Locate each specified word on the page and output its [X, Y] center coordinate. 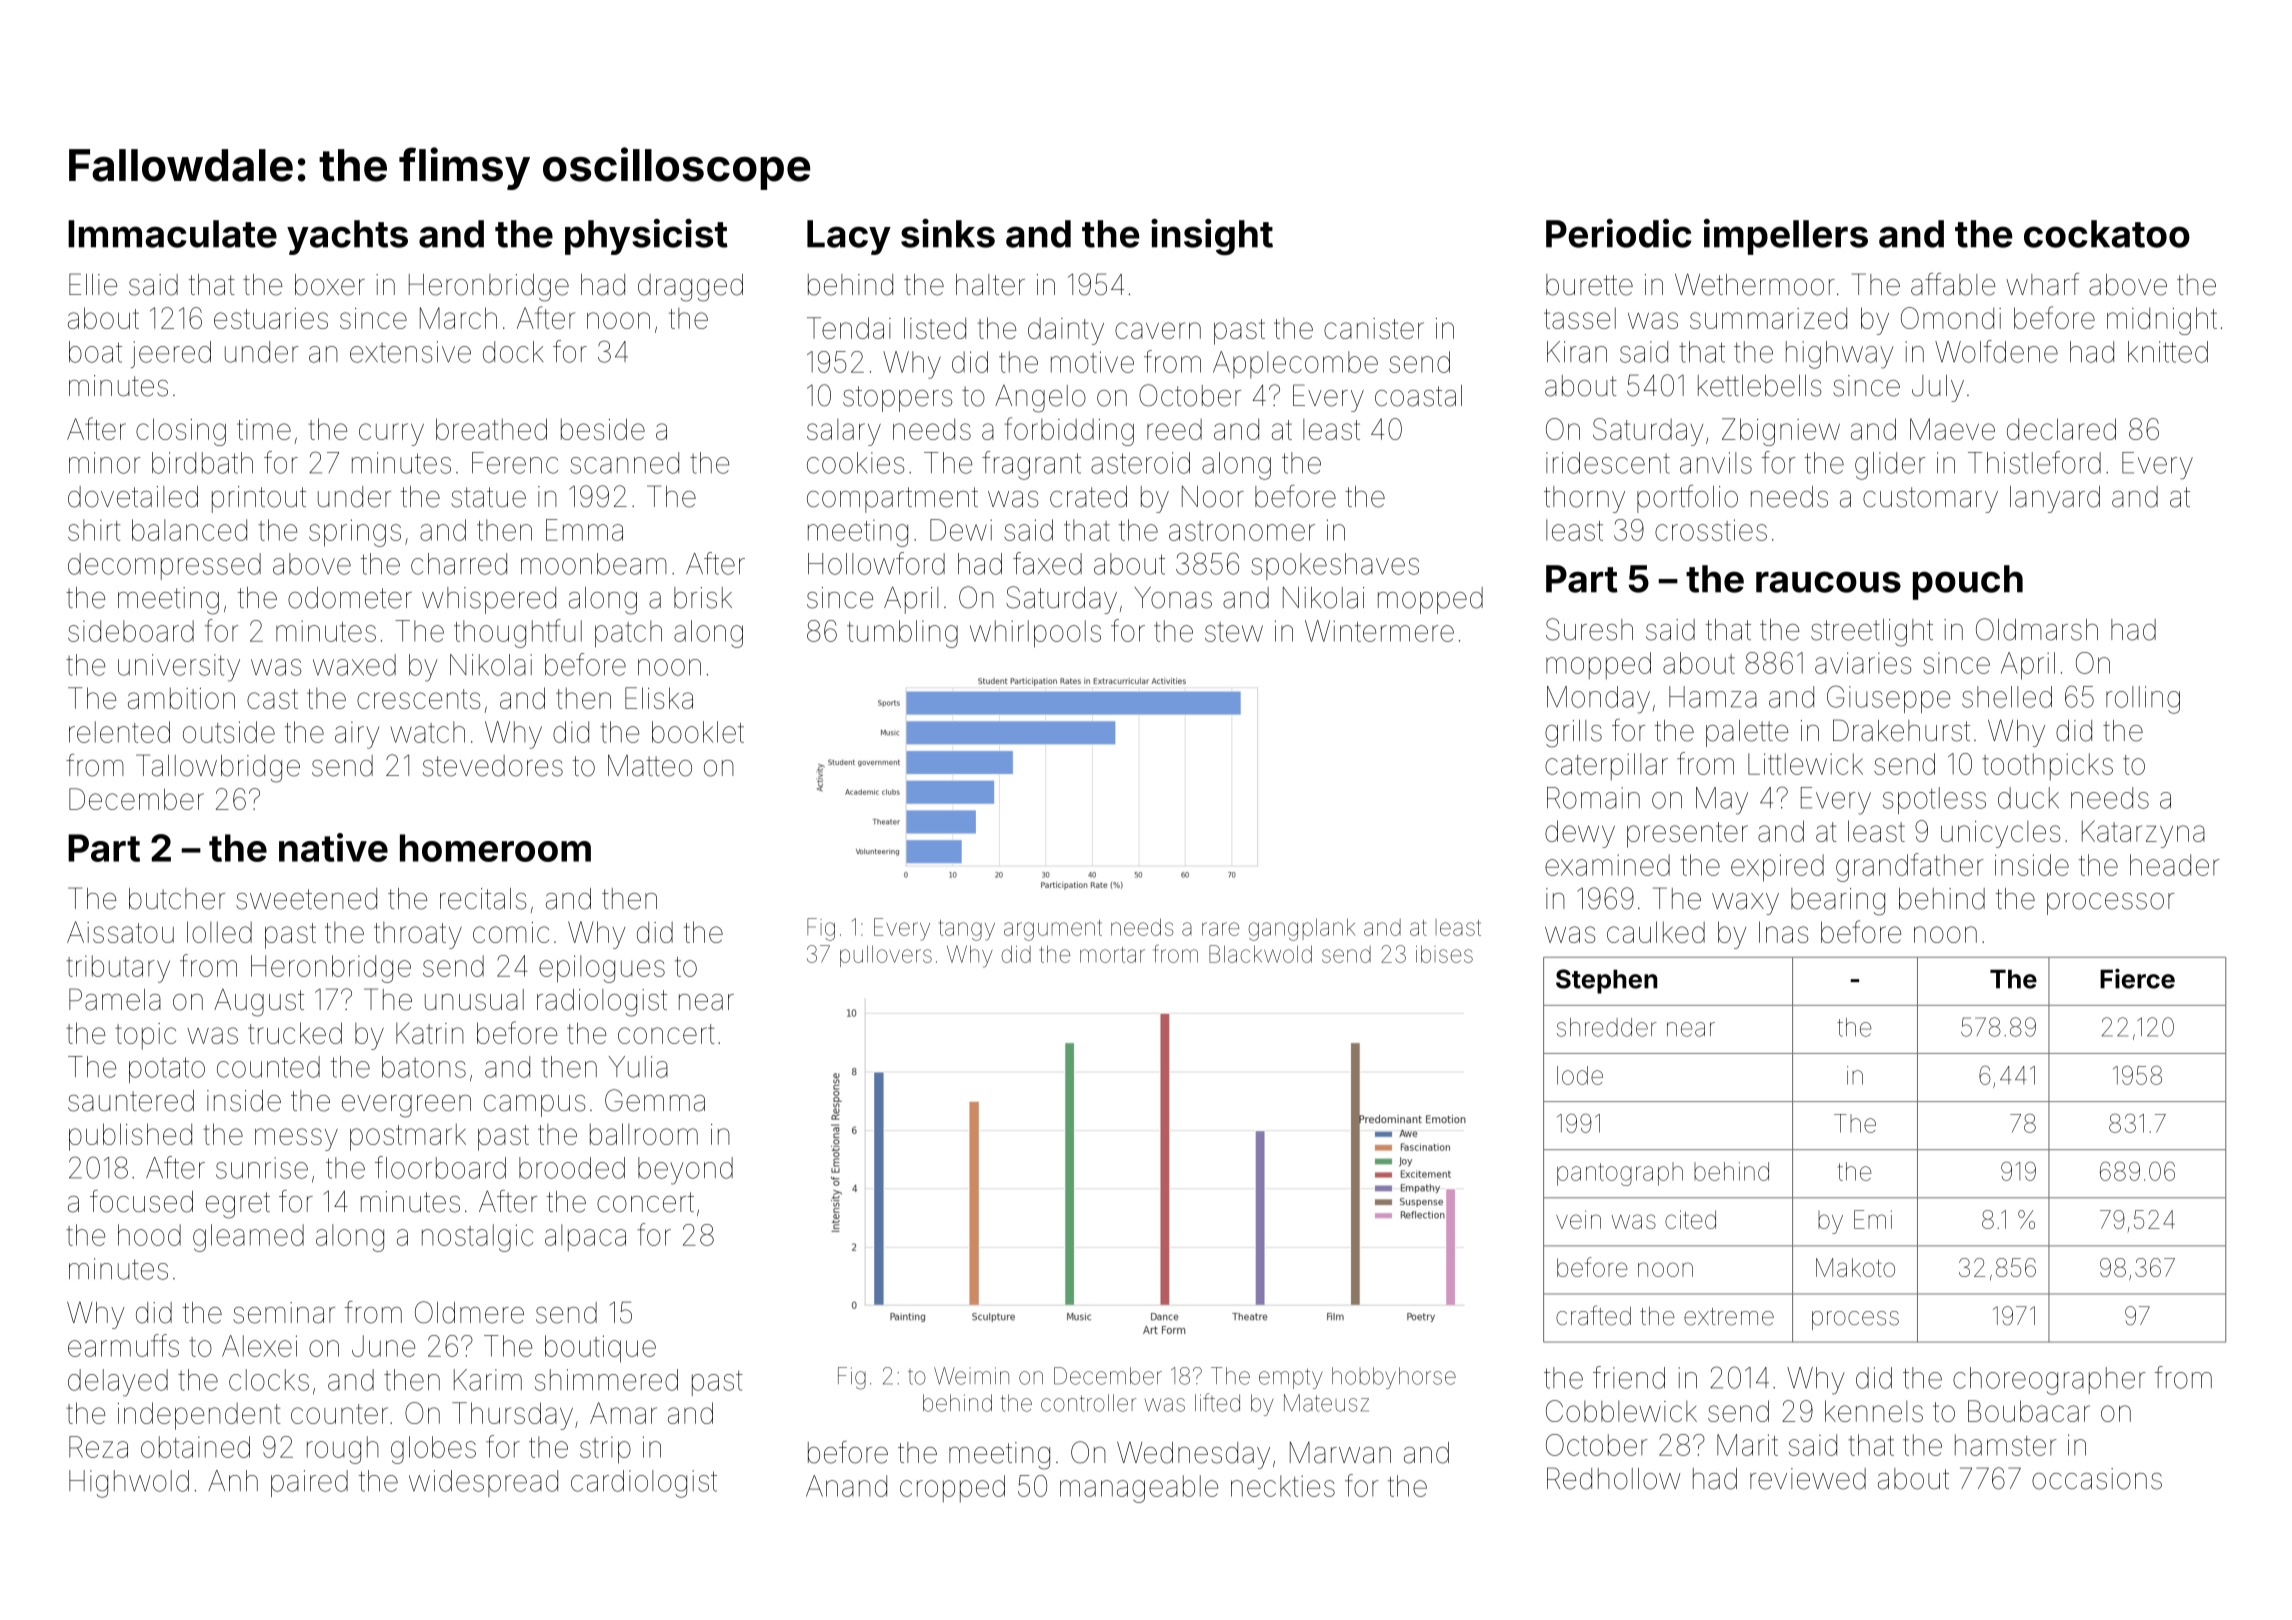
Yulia [638, 1067]
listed [935, 328]
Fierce [2137, 978]
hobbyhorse [1394, 1378]
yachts [347, 237]
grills [1573, 734]
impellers [1786, 237]
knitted [2168, 352]
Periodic [1619, 233]
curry [391, 434]
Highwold [129, 1484]
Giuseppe [1888, 699]
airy [357, 735]
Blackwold [1260, 954]
